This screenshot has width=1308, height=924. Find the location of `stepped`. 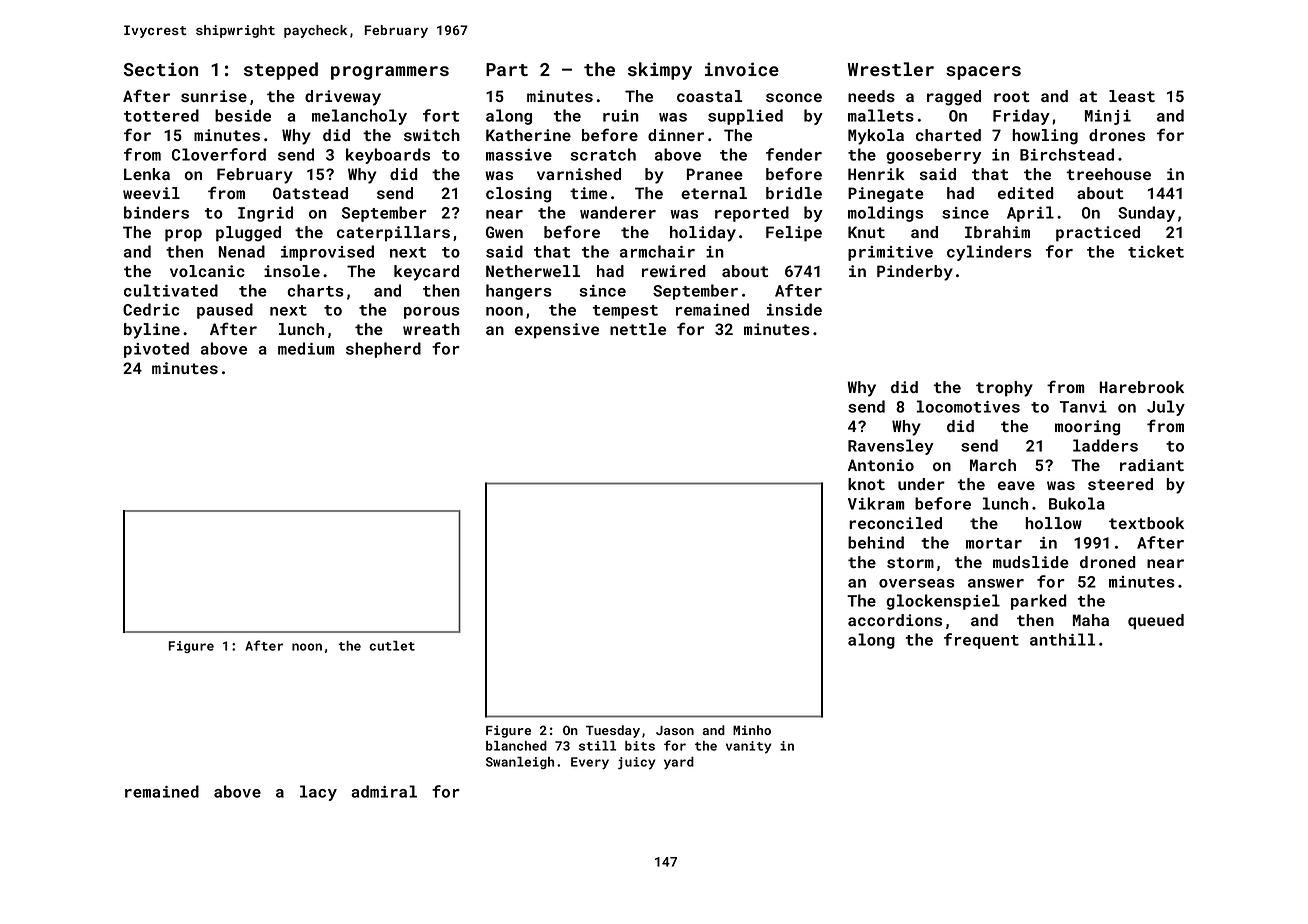

stepped is located at coordinates (281, 71).
